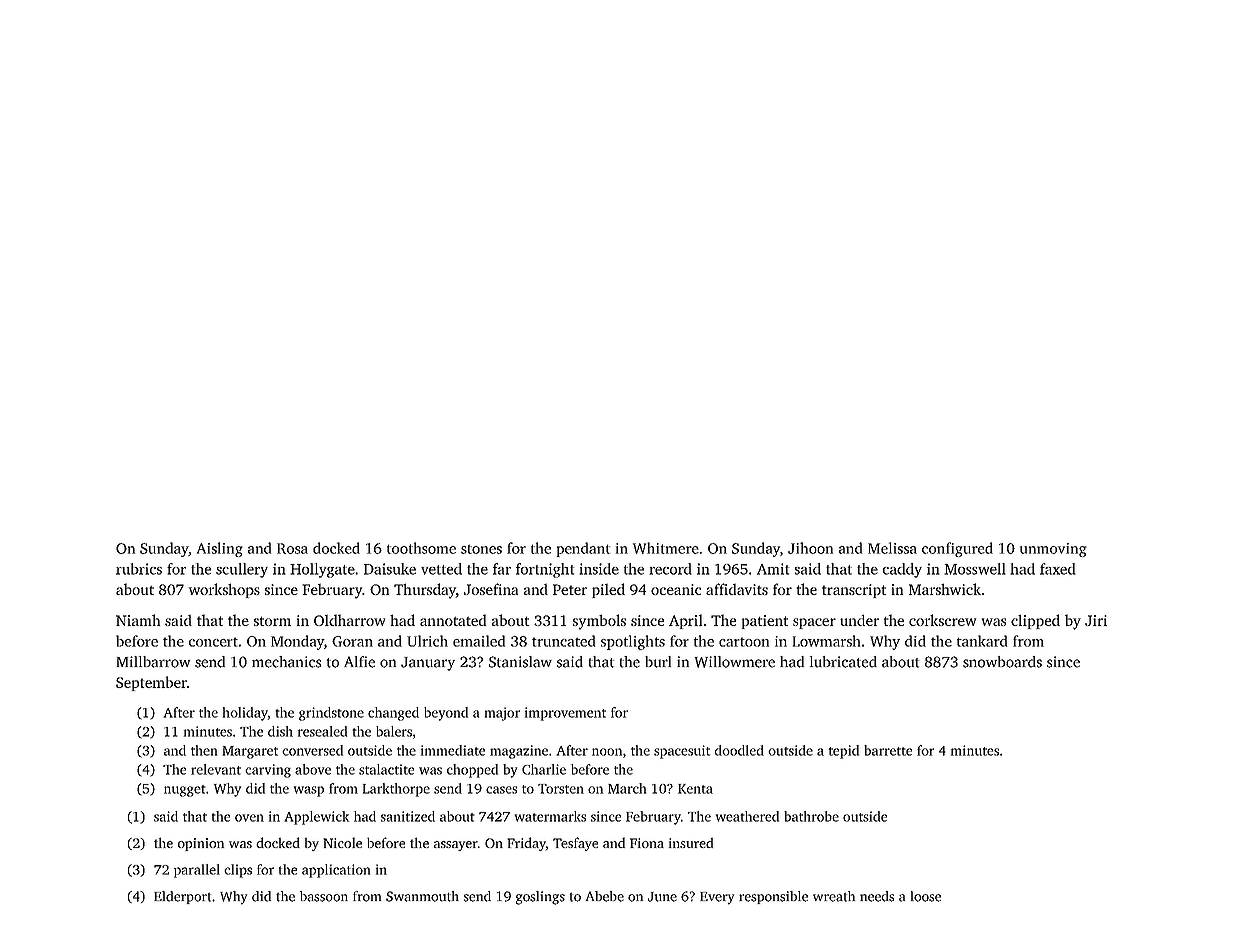 The image size is (1233, 952). I want to click on bassoon, so click(324, 896).
